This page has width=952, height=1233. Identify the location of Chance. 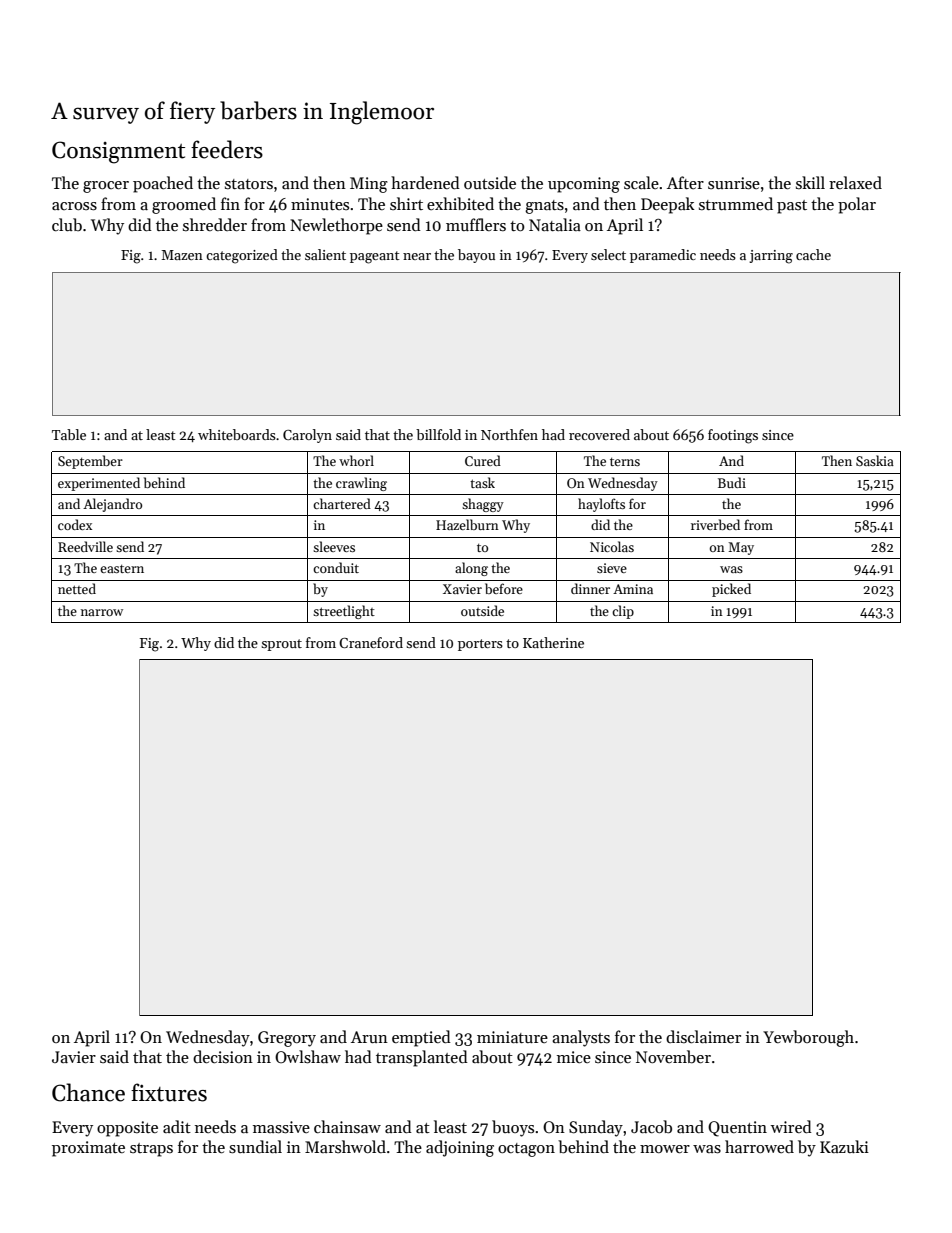
(88, 1092).
